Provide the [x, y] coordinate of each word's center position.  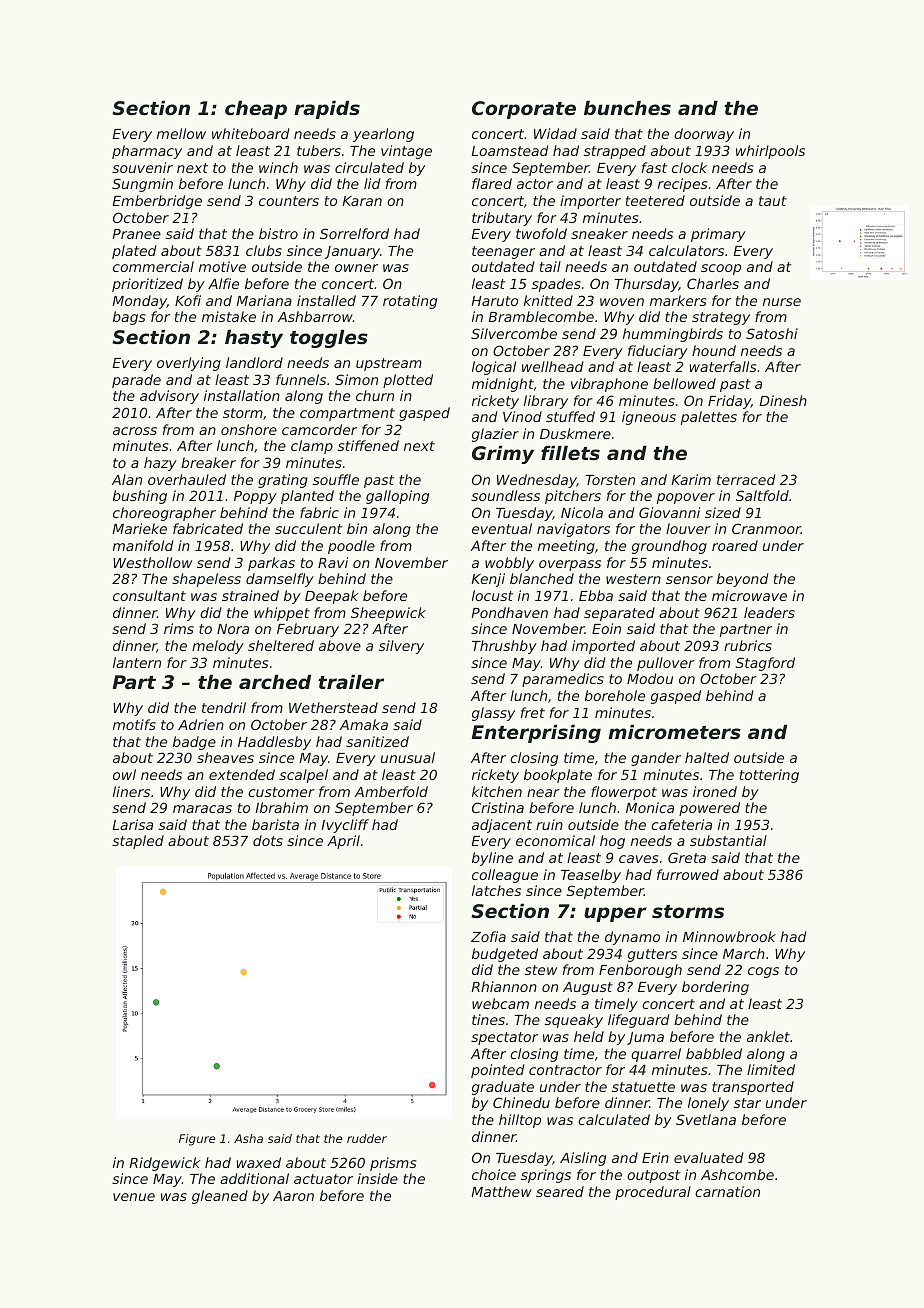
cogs [763, 972]
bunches [627, 108]
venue [134, 1197]
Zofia [488, 936]
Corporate [524, 110]
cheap [256, 110]
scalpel [303, 776]
